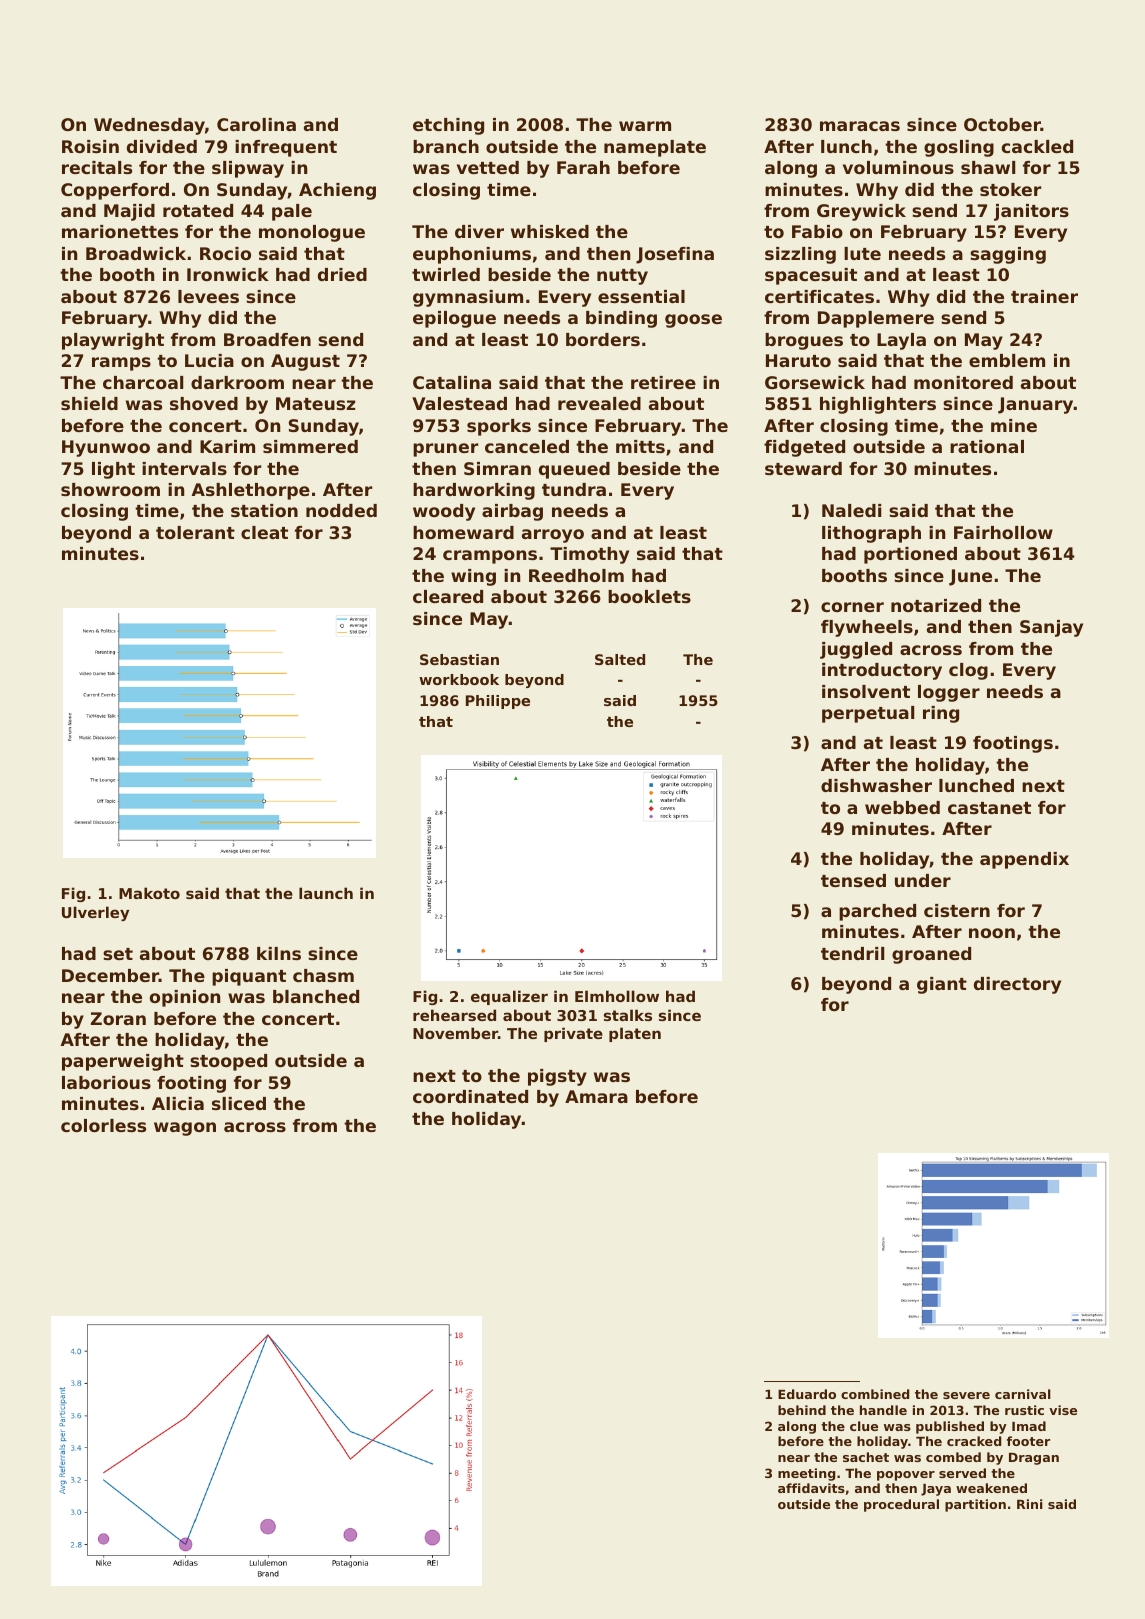 The height and width of the image is (1619, 1145). What do you see at coordinates (557, 1077) in the image?
I see `pigsty` at bounding box center [557, 1077].
